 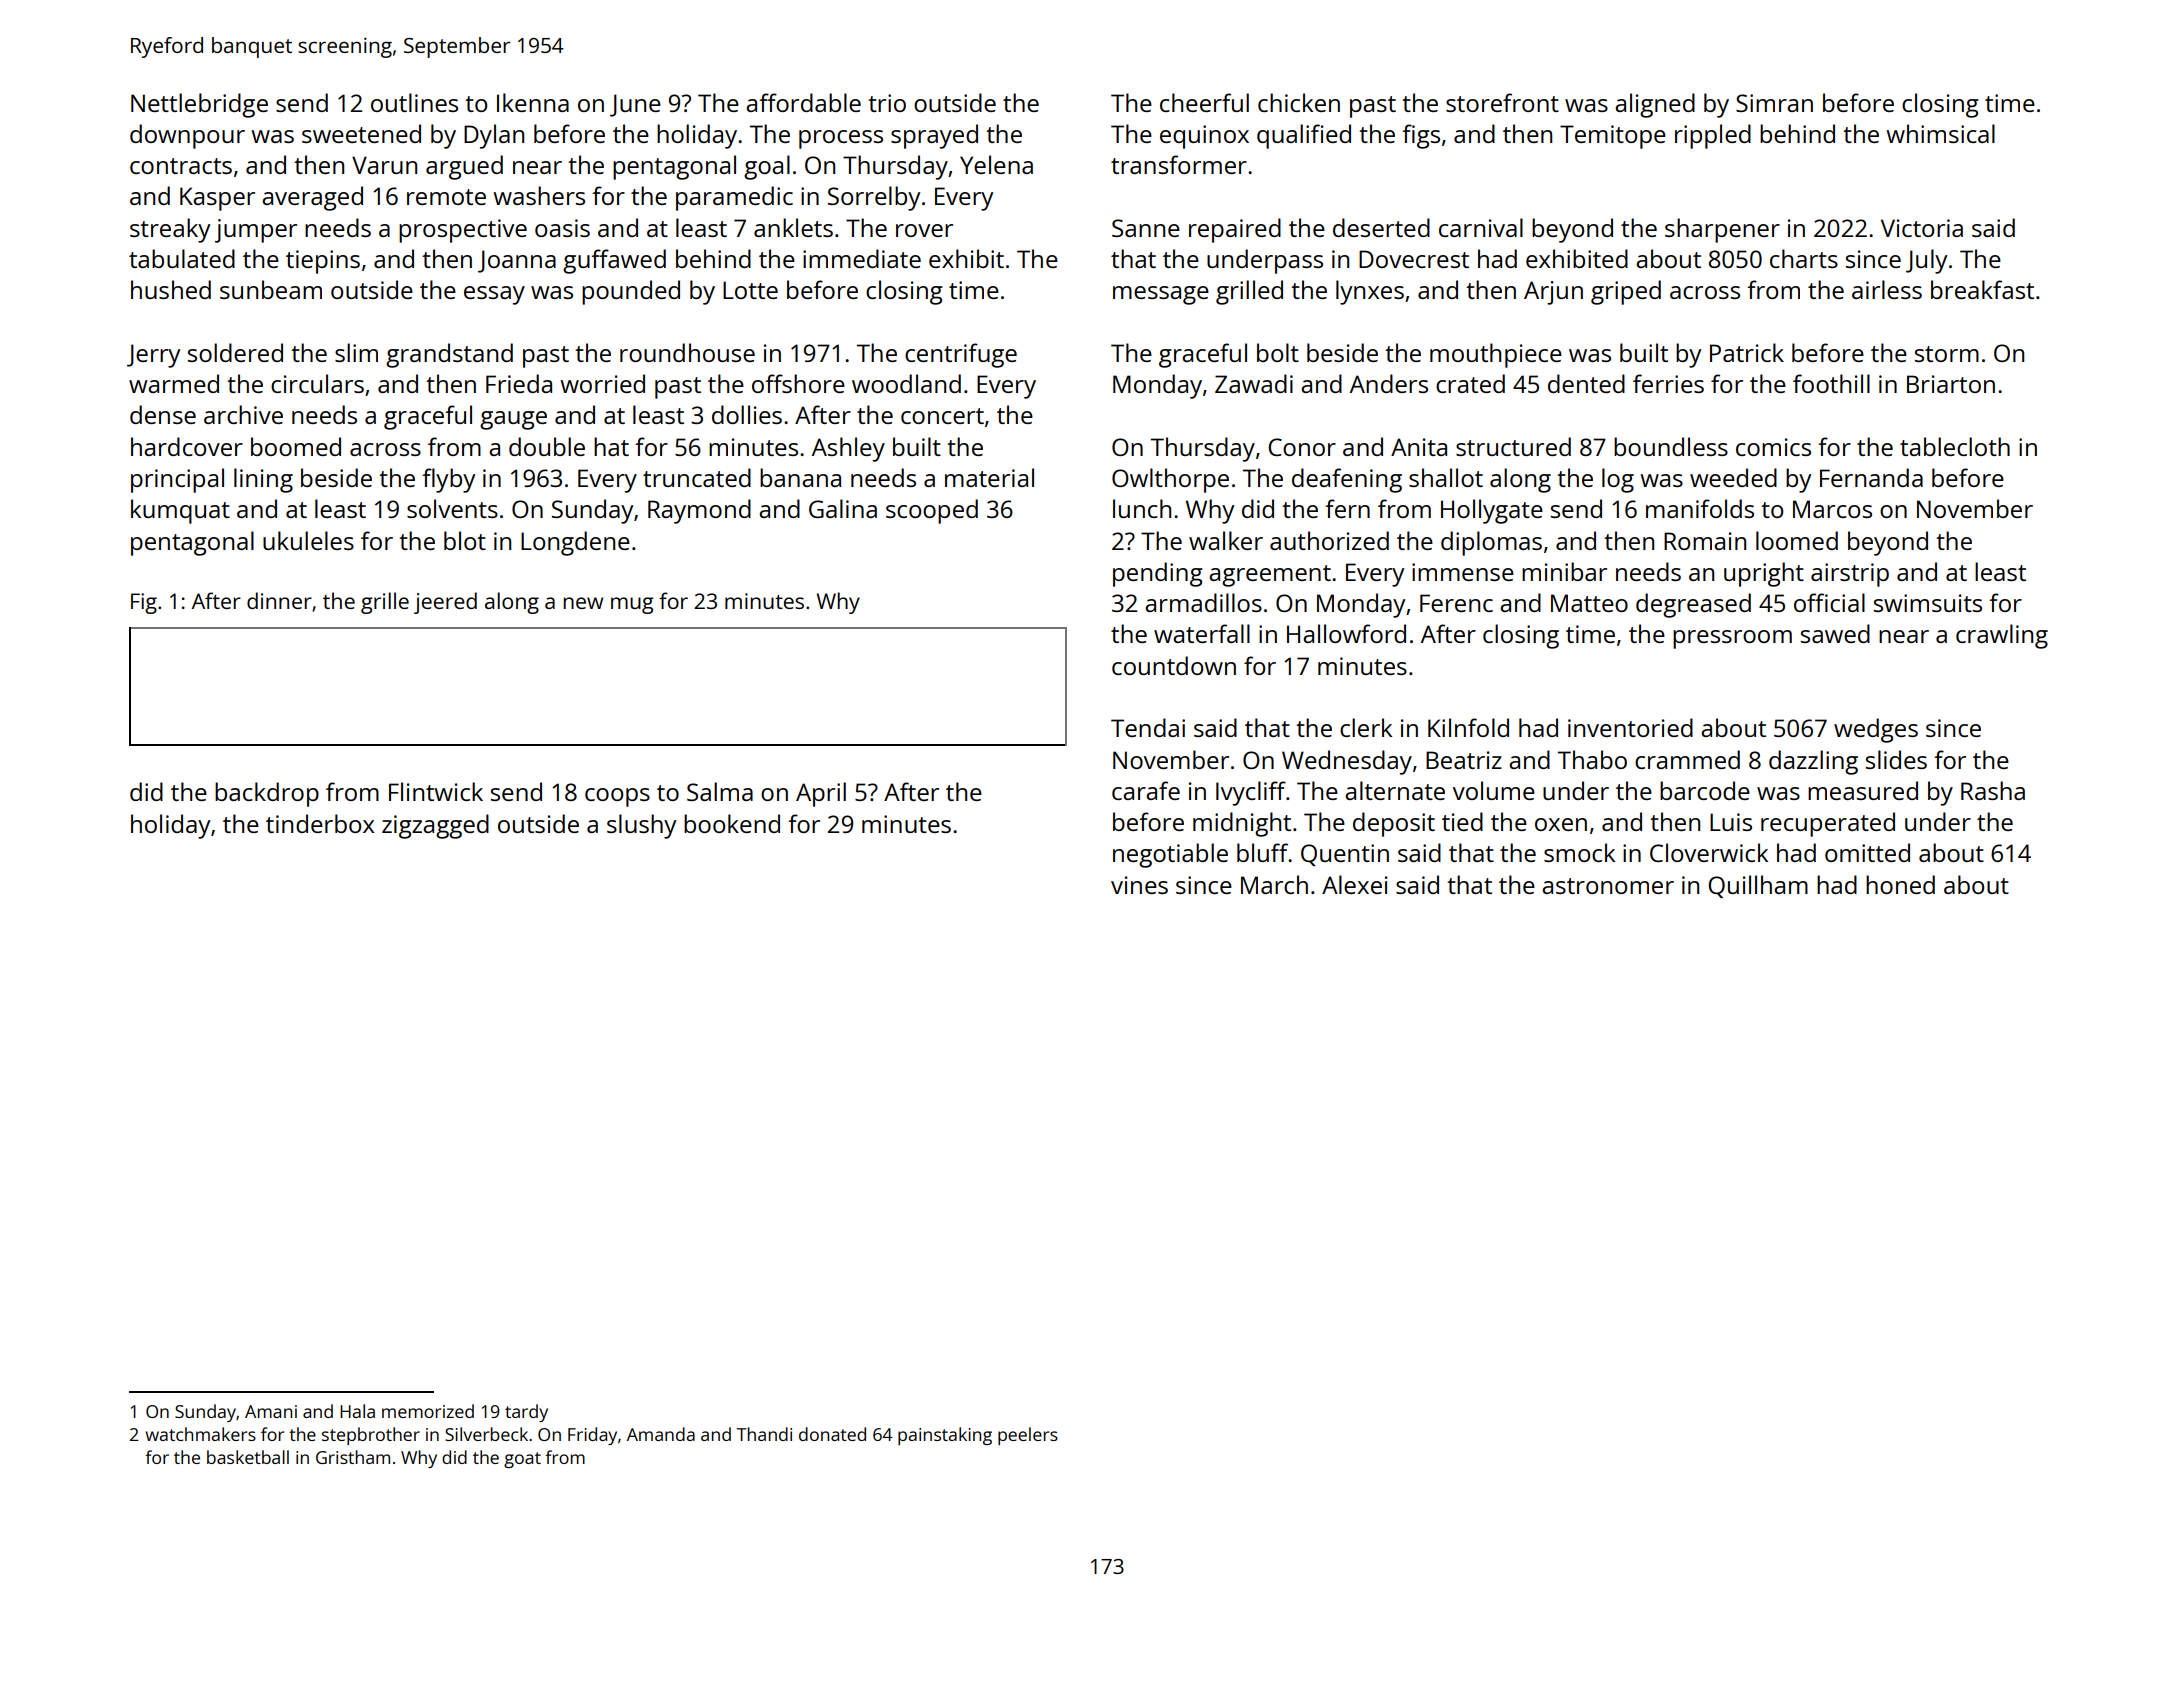 I want to click on Hala, so click(x=357, y=1411).
